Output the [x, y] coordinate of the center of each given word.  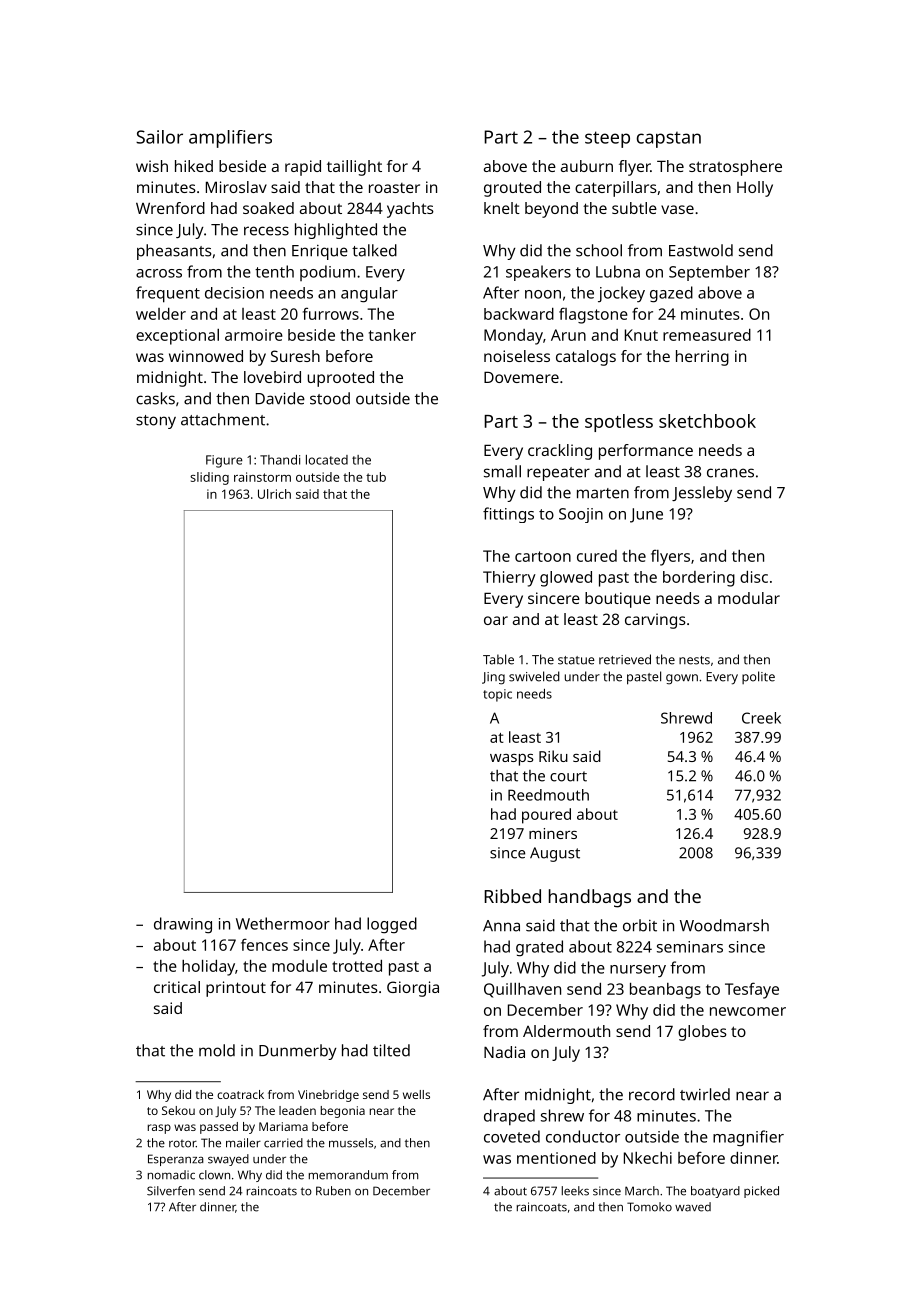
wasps [512, 760]
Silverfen [171, 1191]
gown [682, 679]
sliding [209, 478]
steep [607, 139]
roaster [394, 188]
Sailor [159, 137]
